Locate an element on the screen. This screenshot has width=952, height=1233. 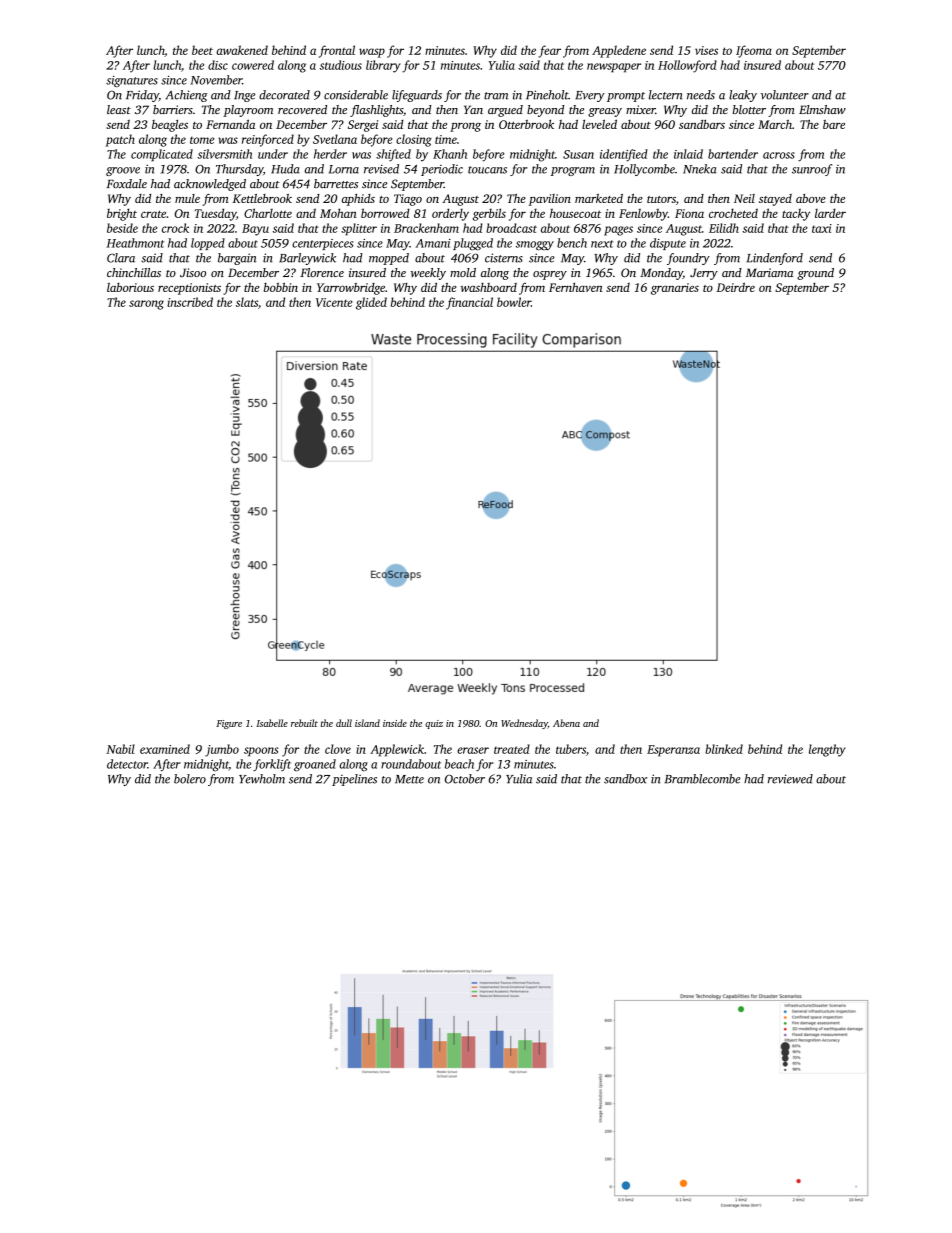
Otterbrook is located at coordinates (526, 124).
